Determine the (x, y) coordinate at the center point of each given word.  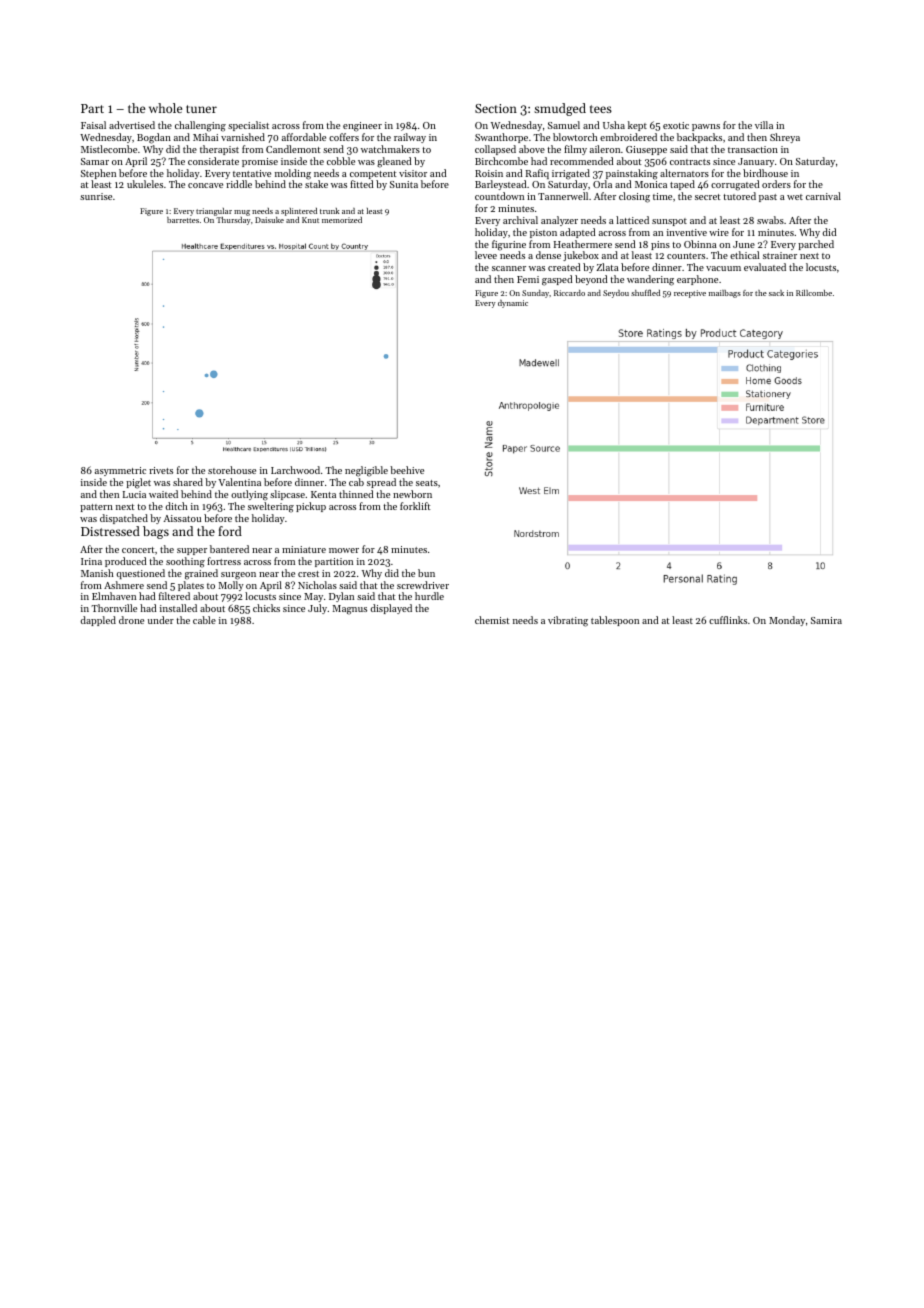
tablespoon (615, 621)
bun (426, 573)
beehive (407, 470)
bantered (229, 549)
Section (496, 108)
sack (776, 293)
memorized (342, 220)
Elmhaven (114, 596)
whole (165, 108)
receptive (690, 294)
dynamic (513, 304)
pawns (706, 127)
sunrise (96, 196)
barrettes (183, 220)
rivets (161, 470)
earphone (697, 280)
